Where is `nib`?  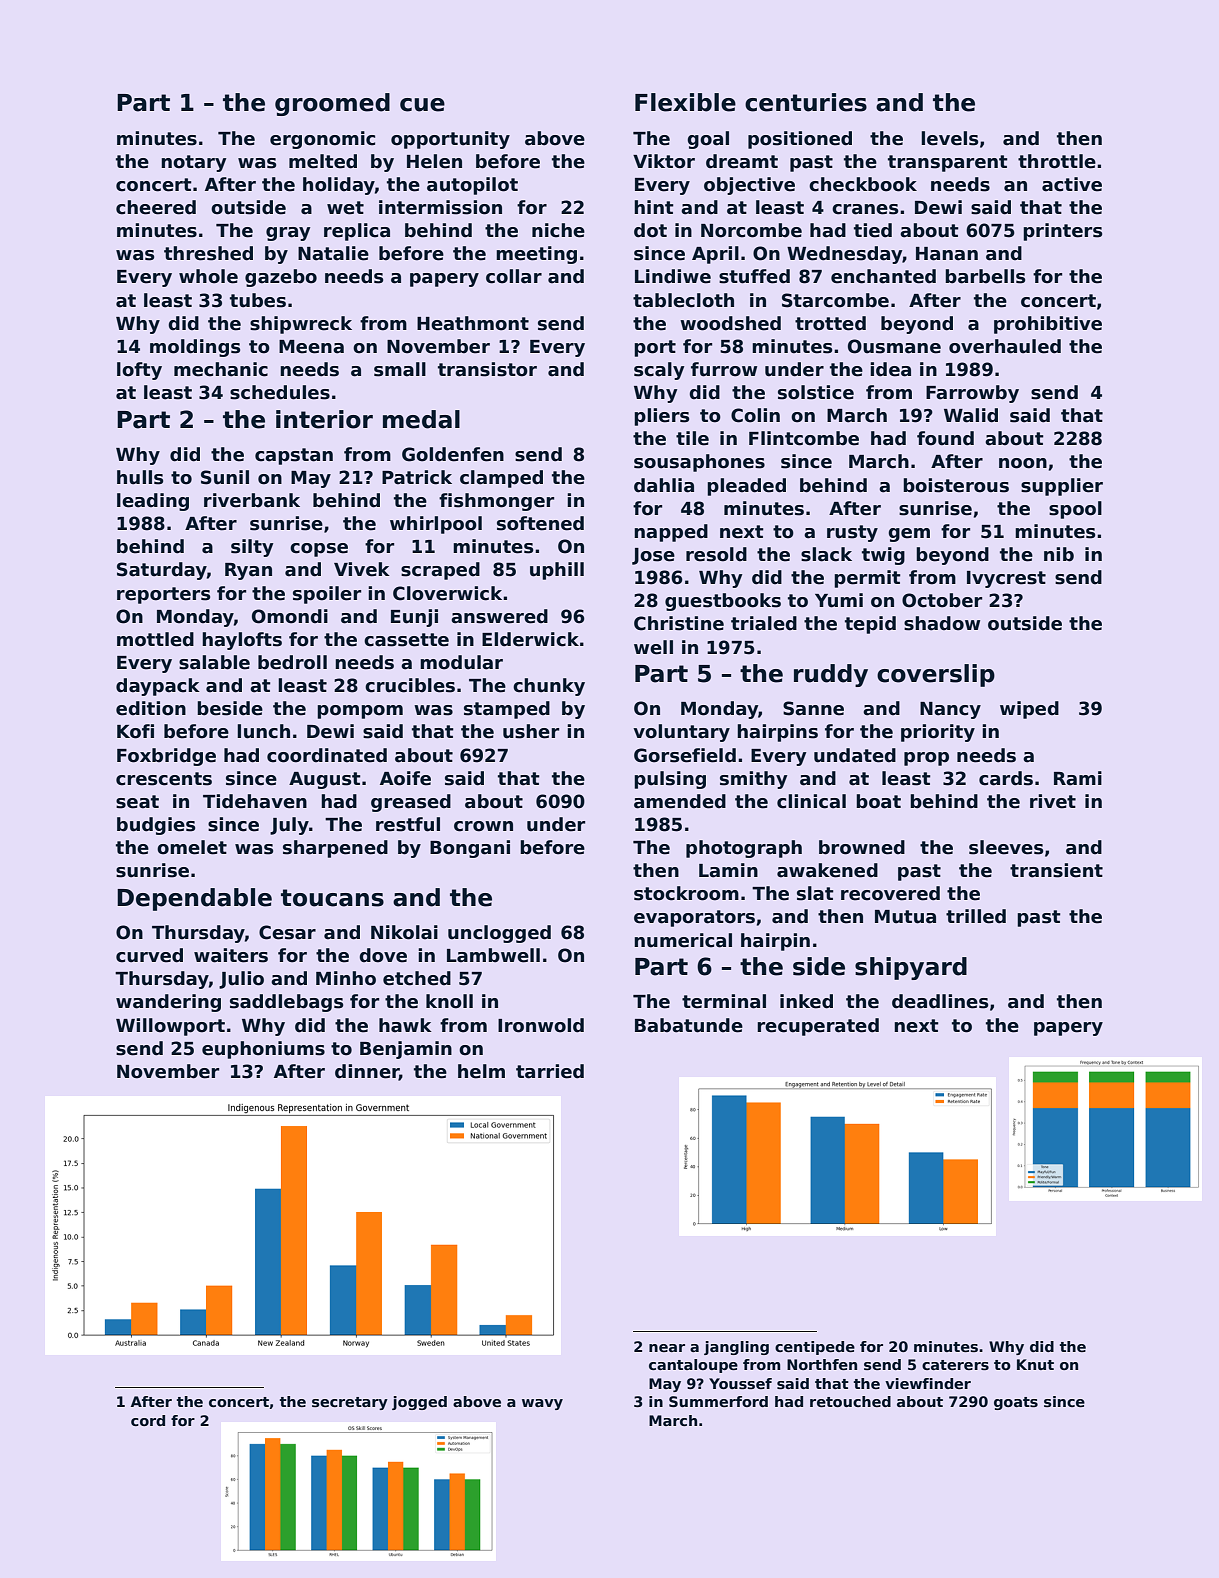
nib is located at coordinates (1059, 554).
